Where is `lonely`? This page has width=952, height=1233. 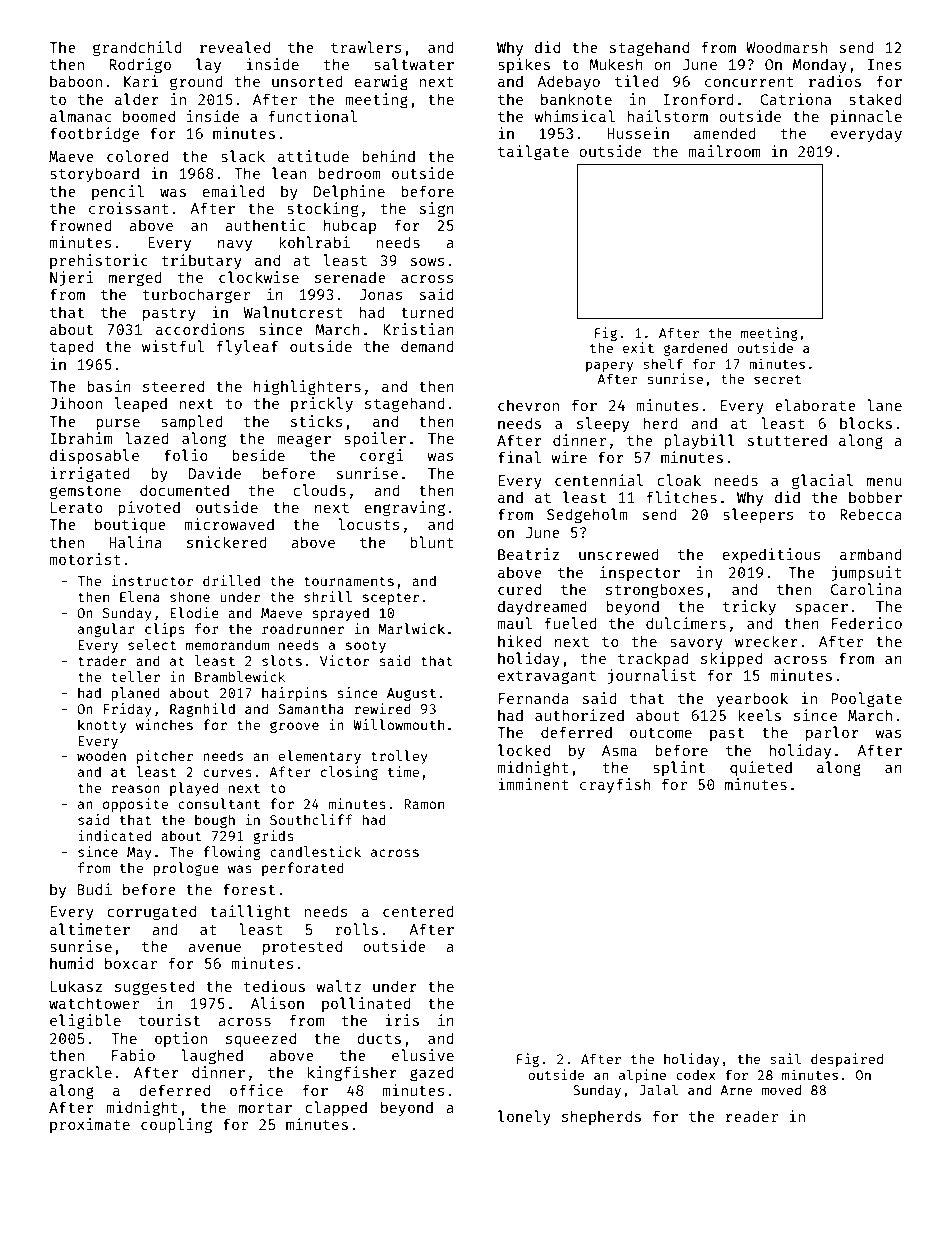 lonely is located at coordinates (524, 1117).
